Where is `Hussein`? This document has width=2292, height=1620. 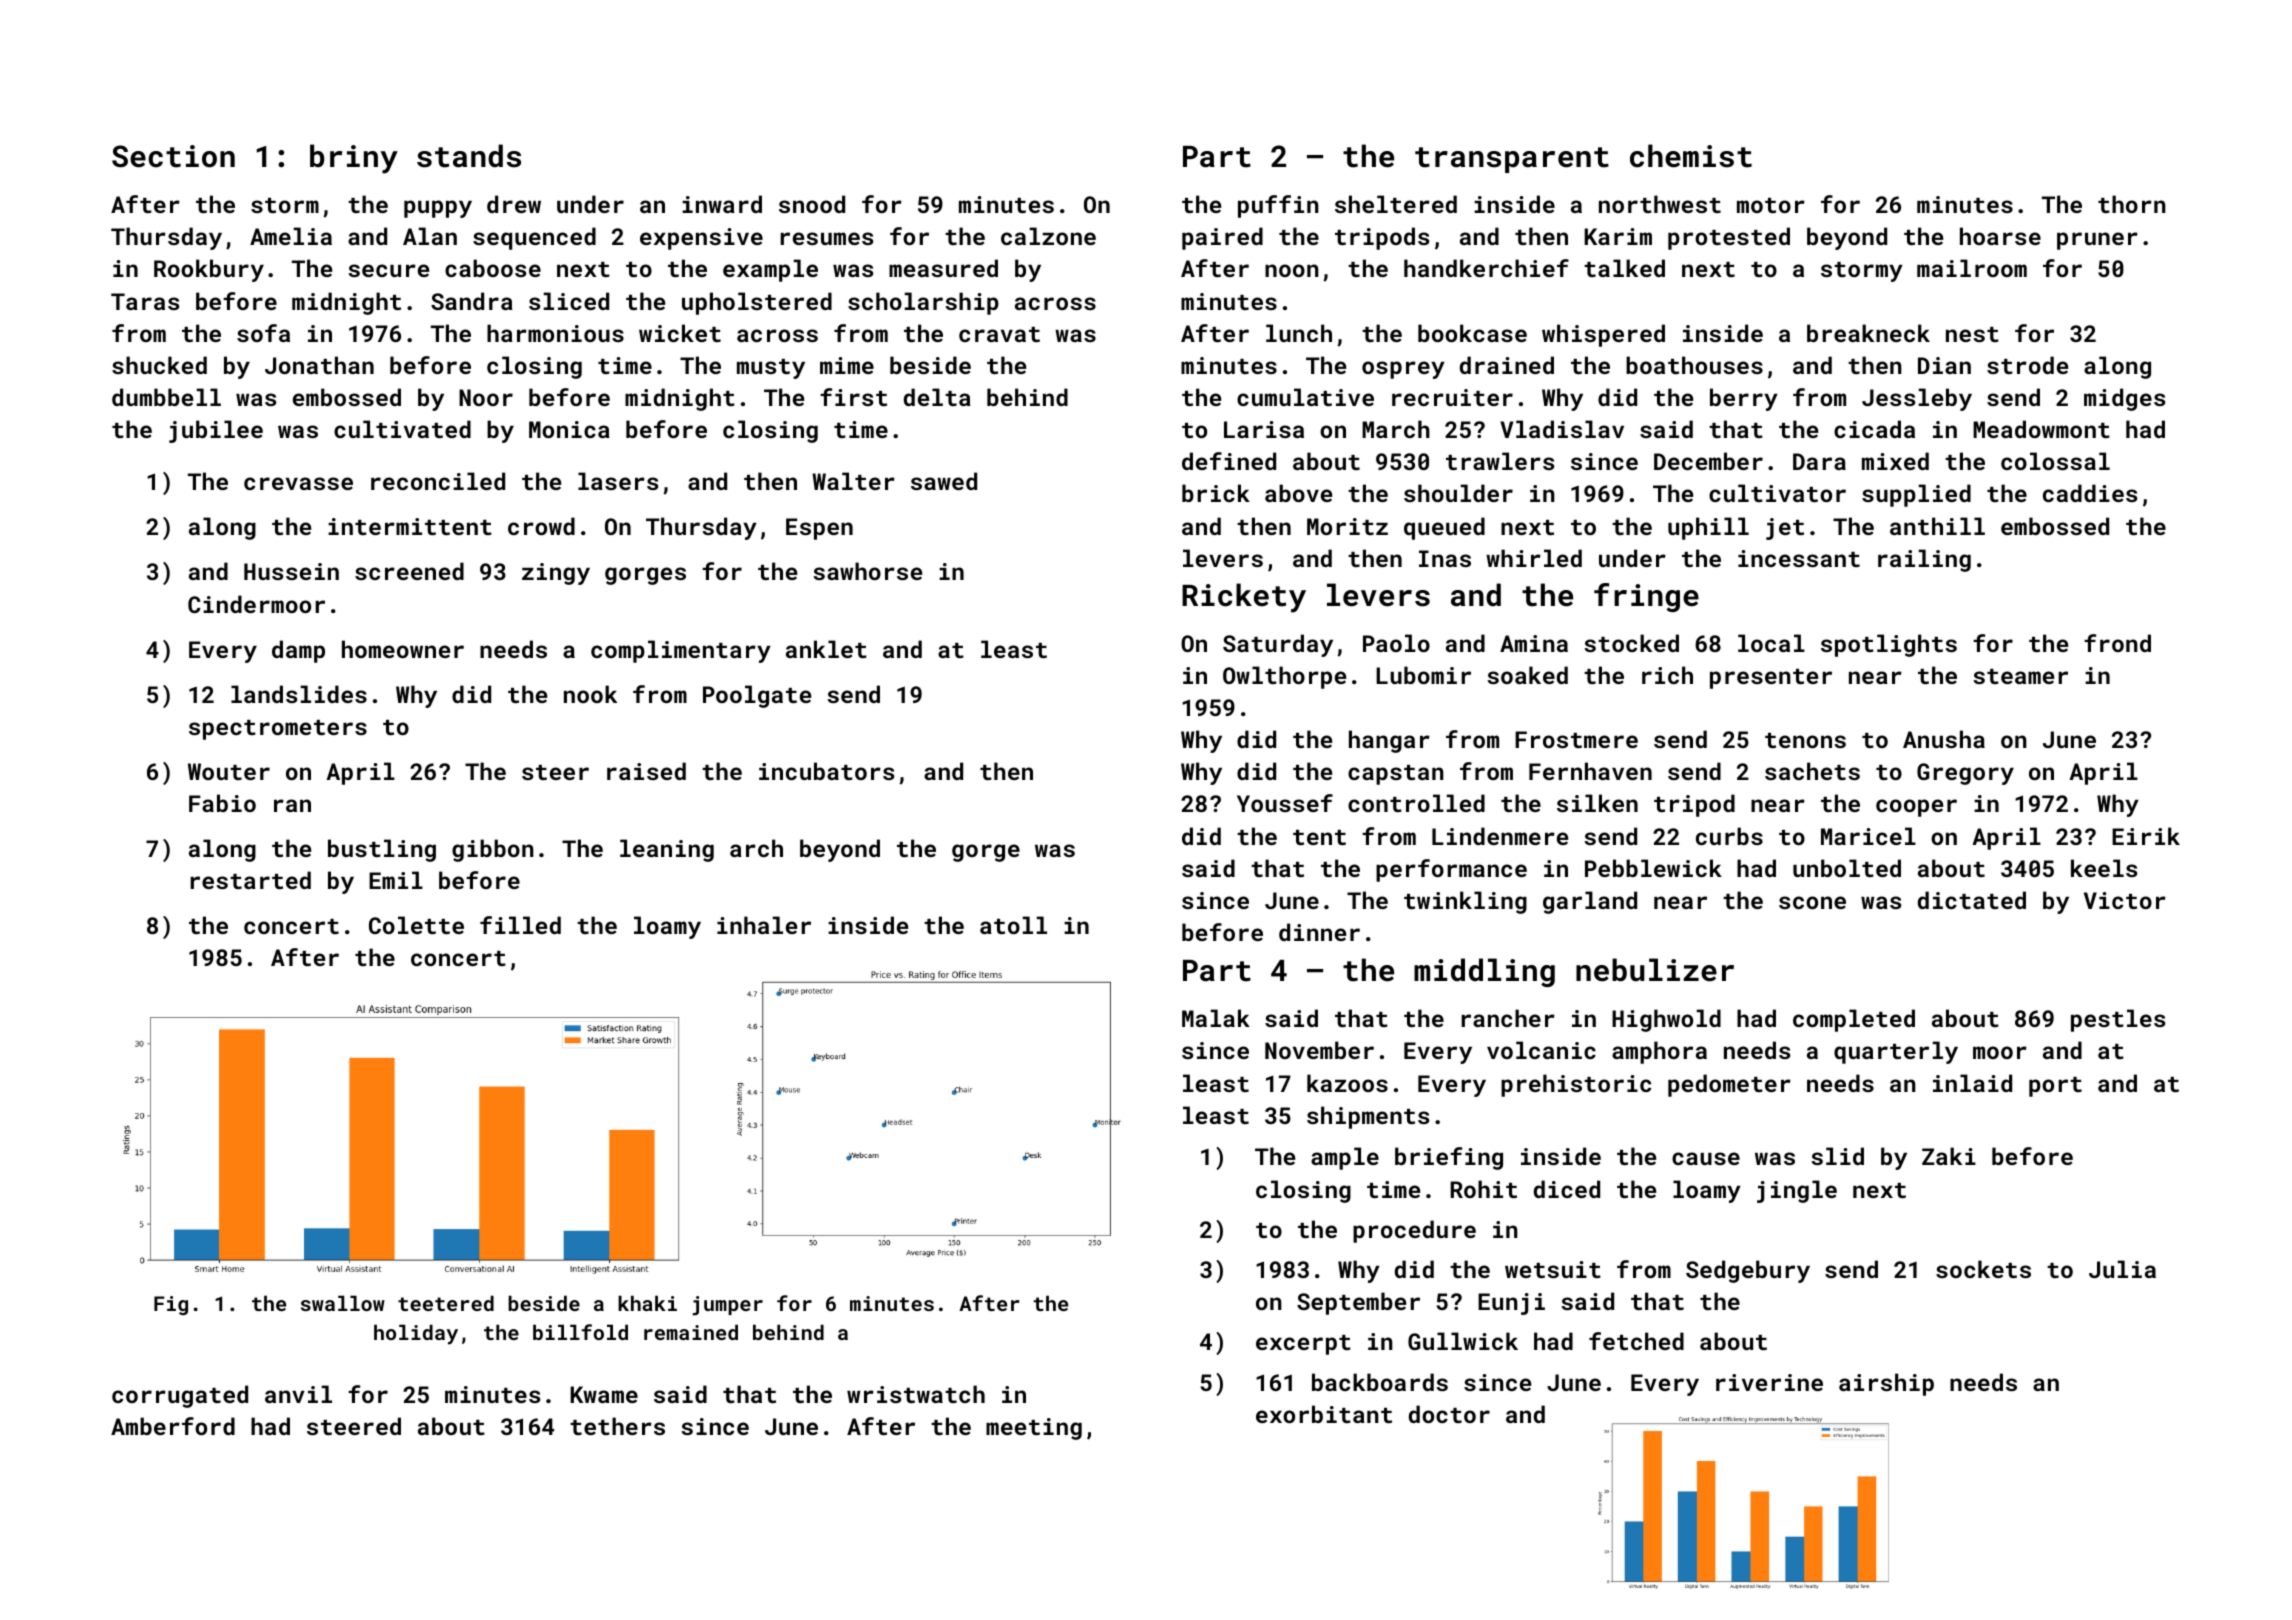
Hussein is located at coordinates (291, 571).
